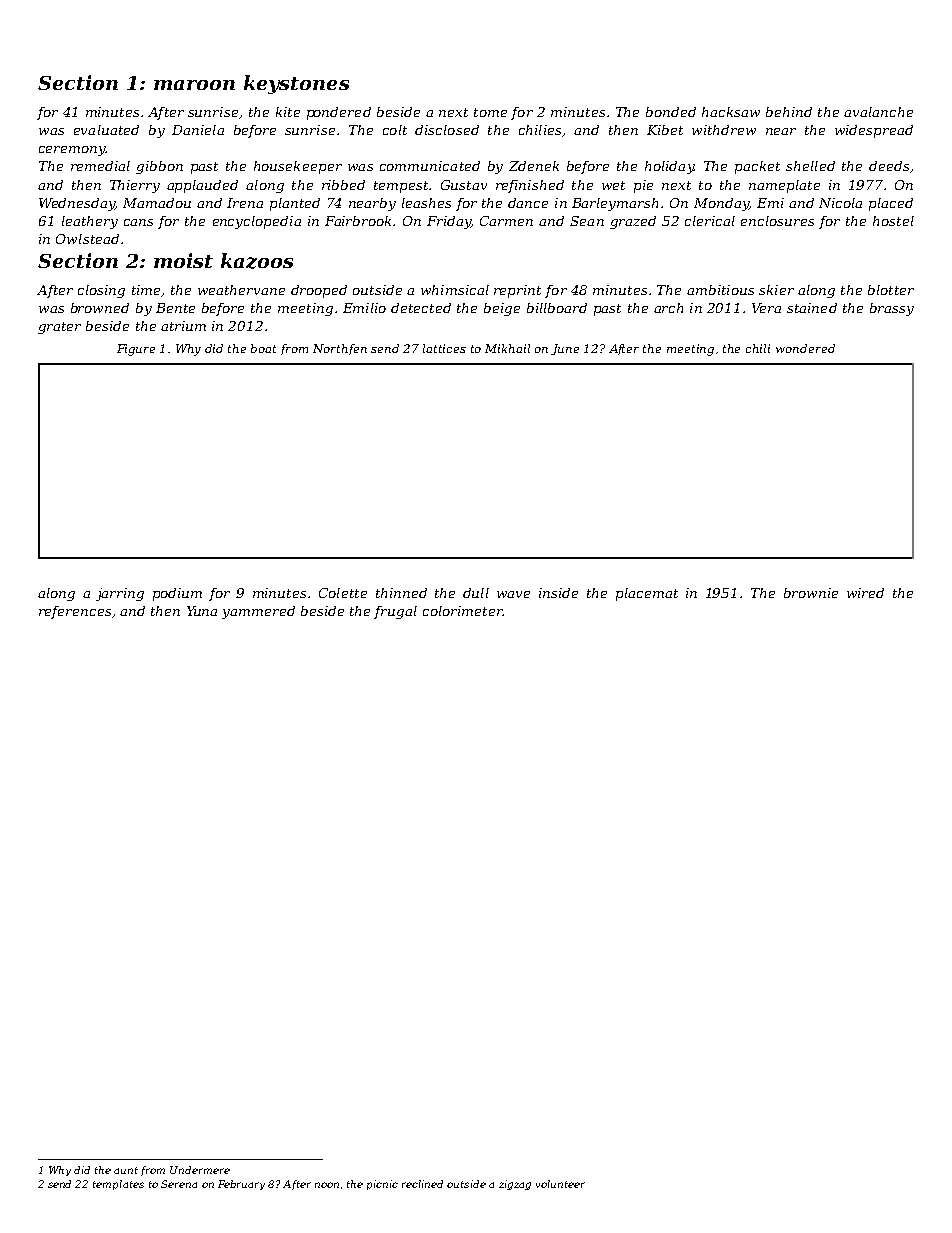 Image resolution: width=952 pixels, height=1233 pixels. What do you see at coordinates (340, 349) in the page?
I see `Northfen` at bounding box center [340, 349].
